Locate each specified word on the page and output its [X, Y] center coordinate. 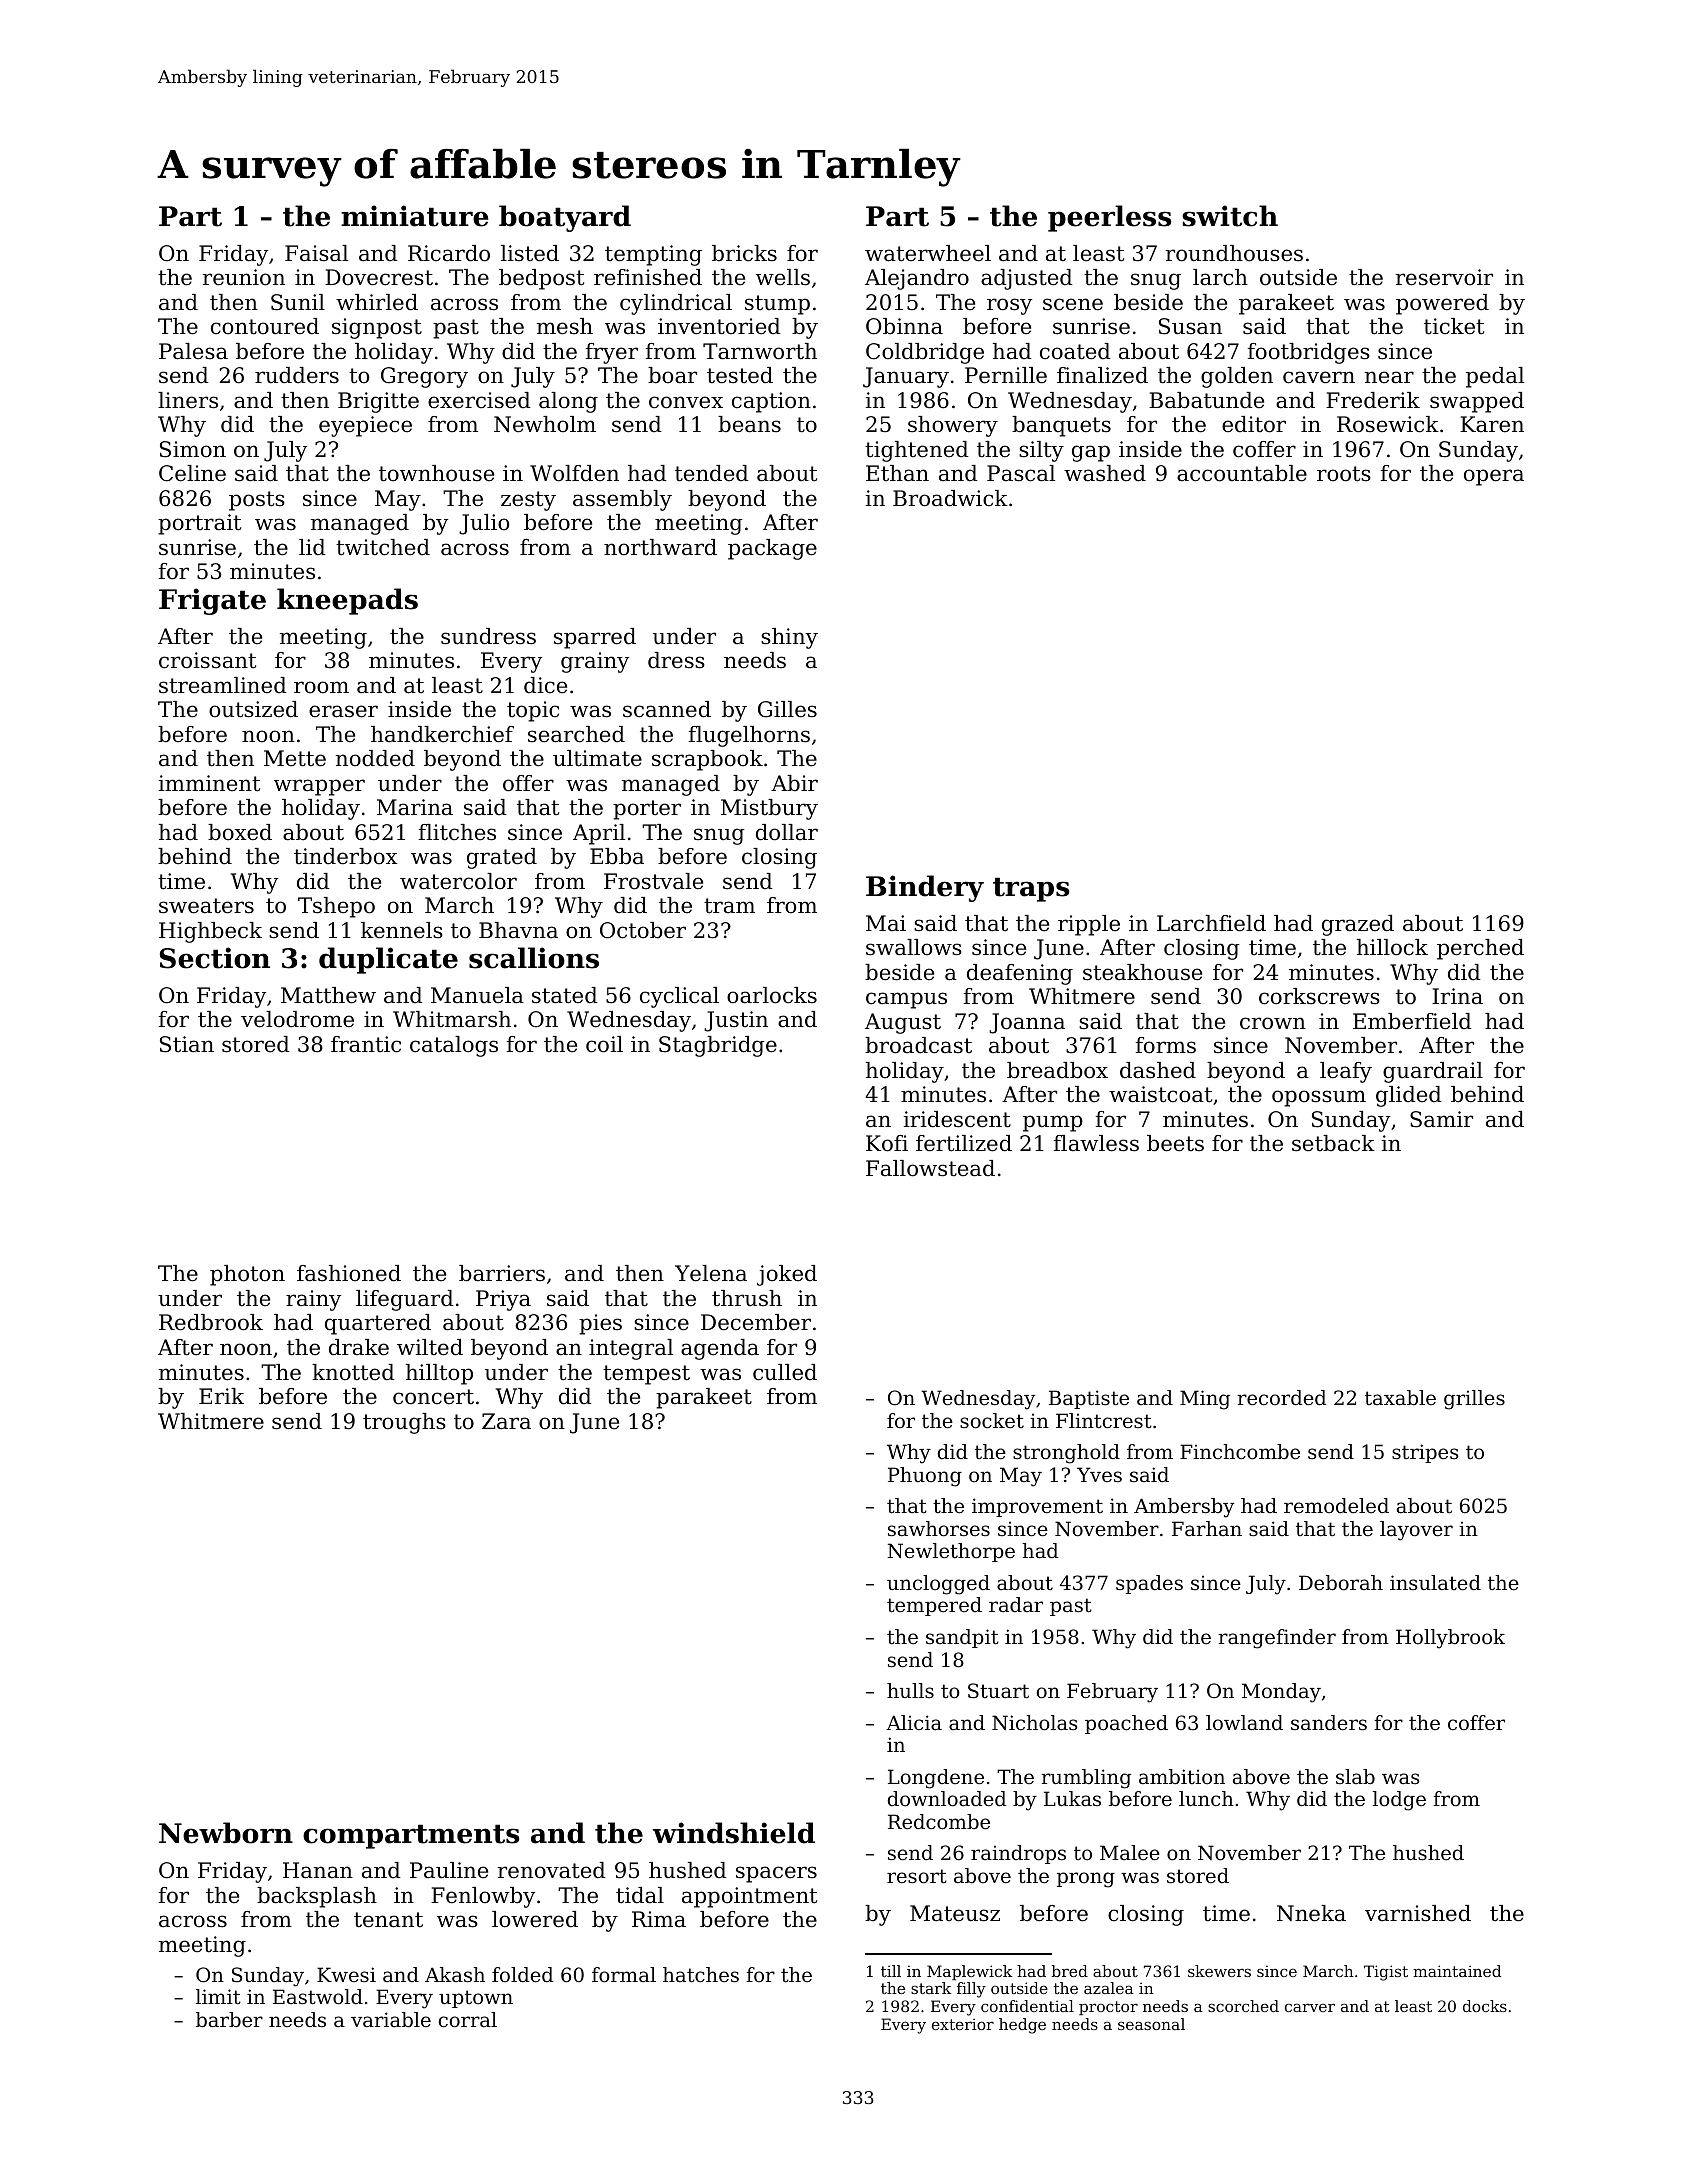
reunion [244, 277]
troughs [404, 1423]
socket [992, 1421]
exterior [963, 2024]
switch [1230, 216]
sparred [595, 638]
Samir [1441, 1119]
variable [391, 2020]
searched [576, 734]
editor [1254, 424]
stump [777, 305]
